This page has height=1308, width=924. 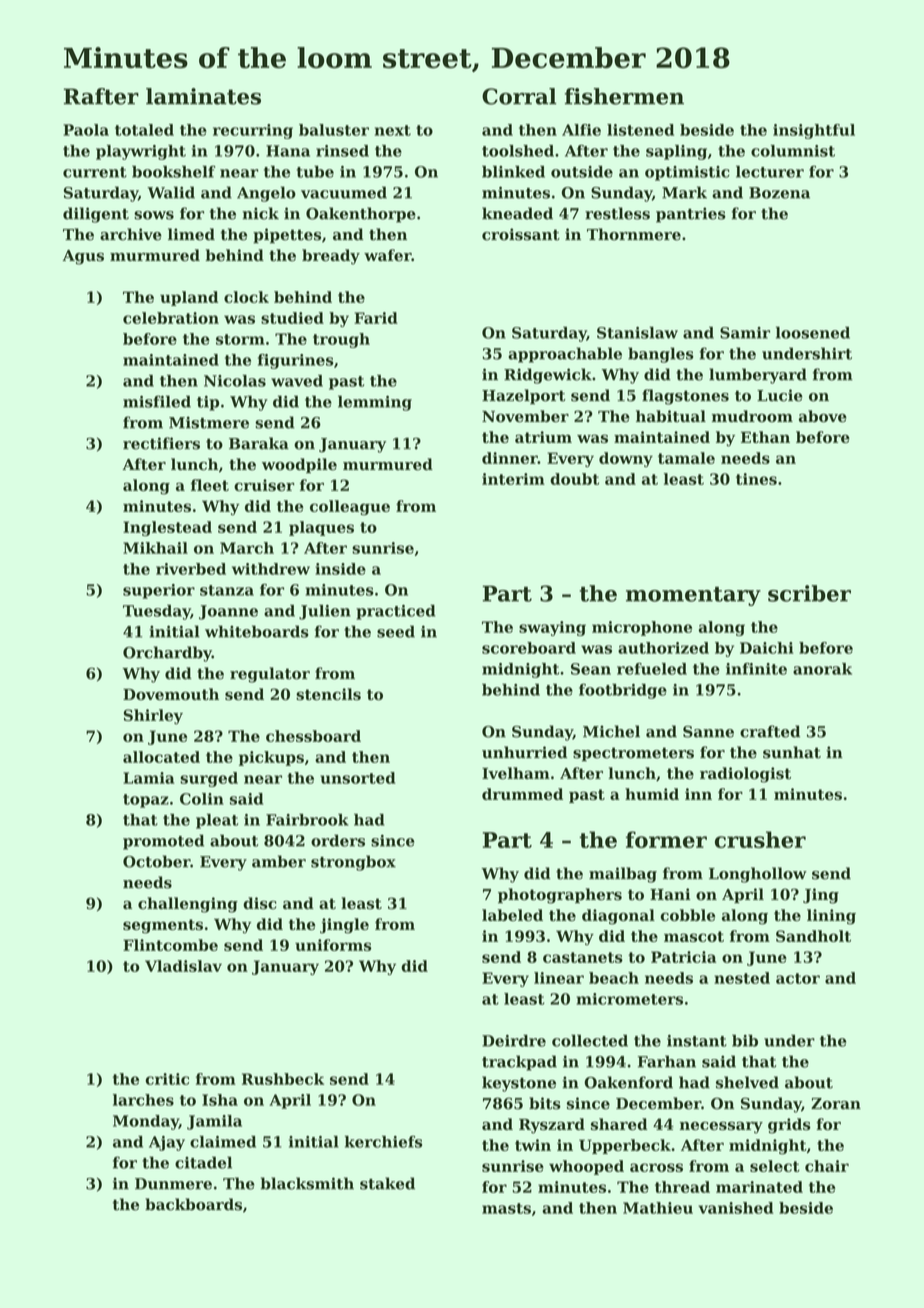 What do you see at coordinates (661, 355) in the page?
I see `bangles` at bounding box center [661, 355].
